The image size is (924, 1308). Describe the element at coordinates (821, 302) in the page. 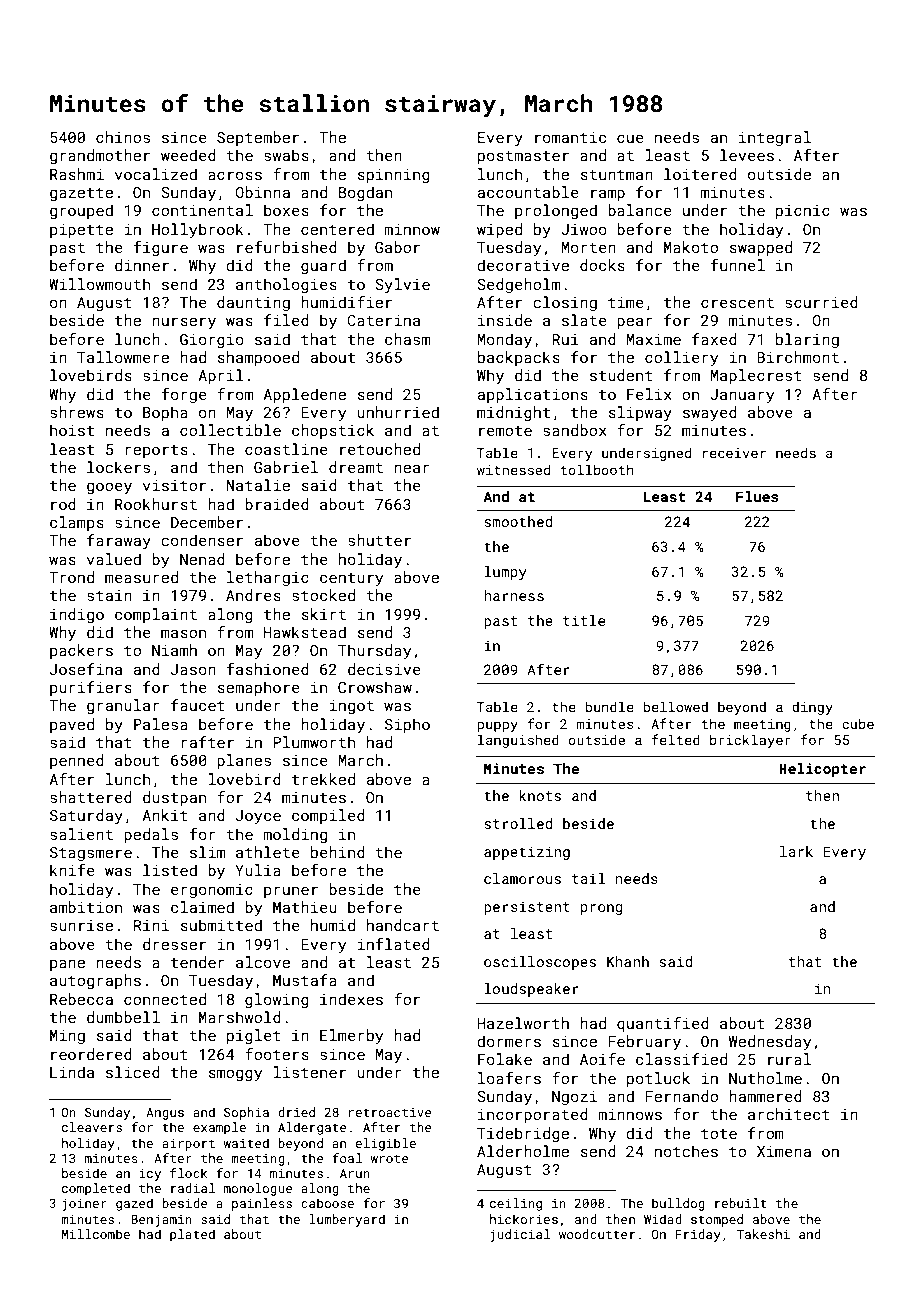

I see `scurried` at that location.
